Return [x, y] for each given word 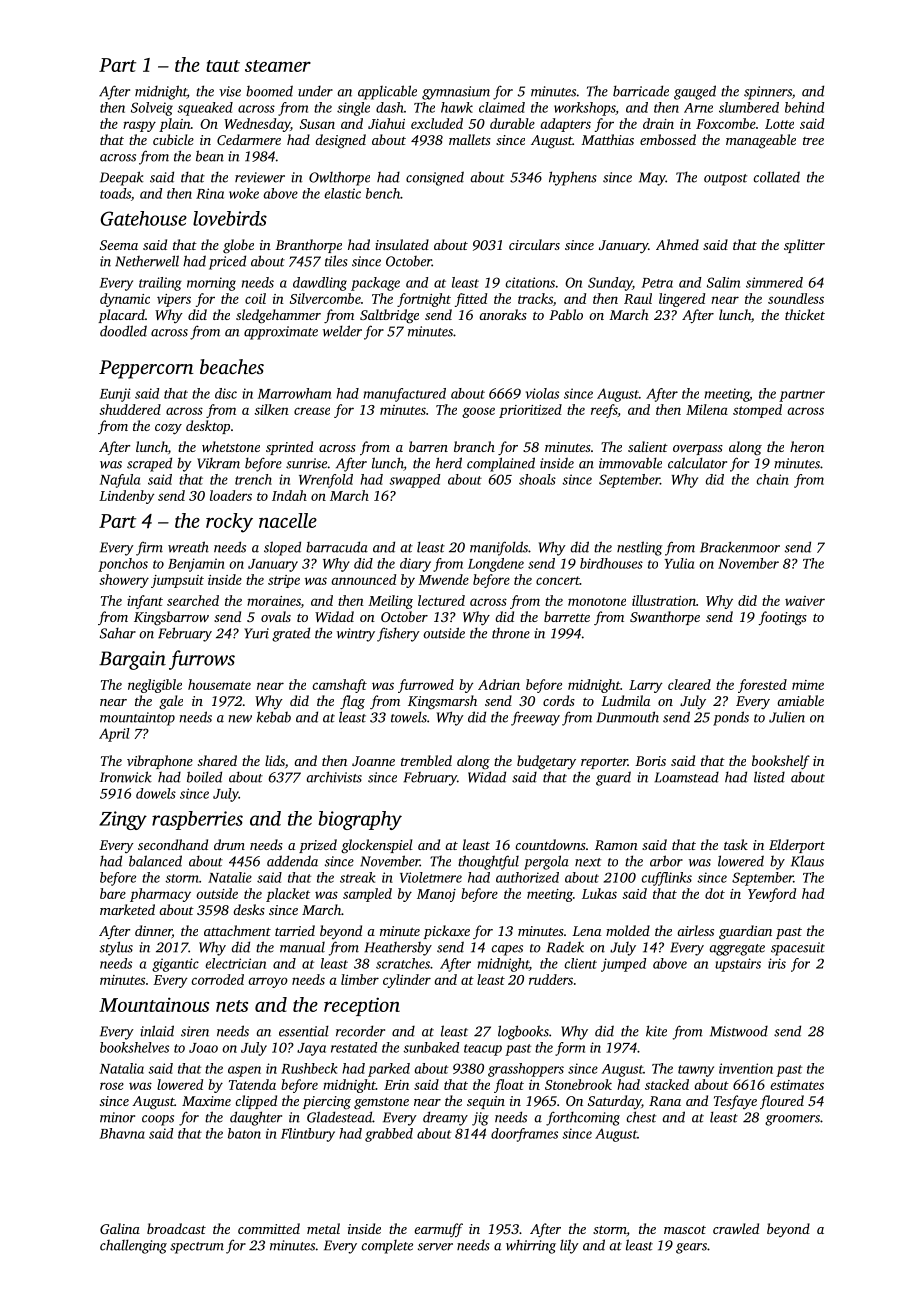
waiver [805, 601]
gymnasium [456, 93]
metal [323, 1228]
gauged [695, 92]
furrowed [426, 686]
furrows [202, 660]
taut [223, 66]
